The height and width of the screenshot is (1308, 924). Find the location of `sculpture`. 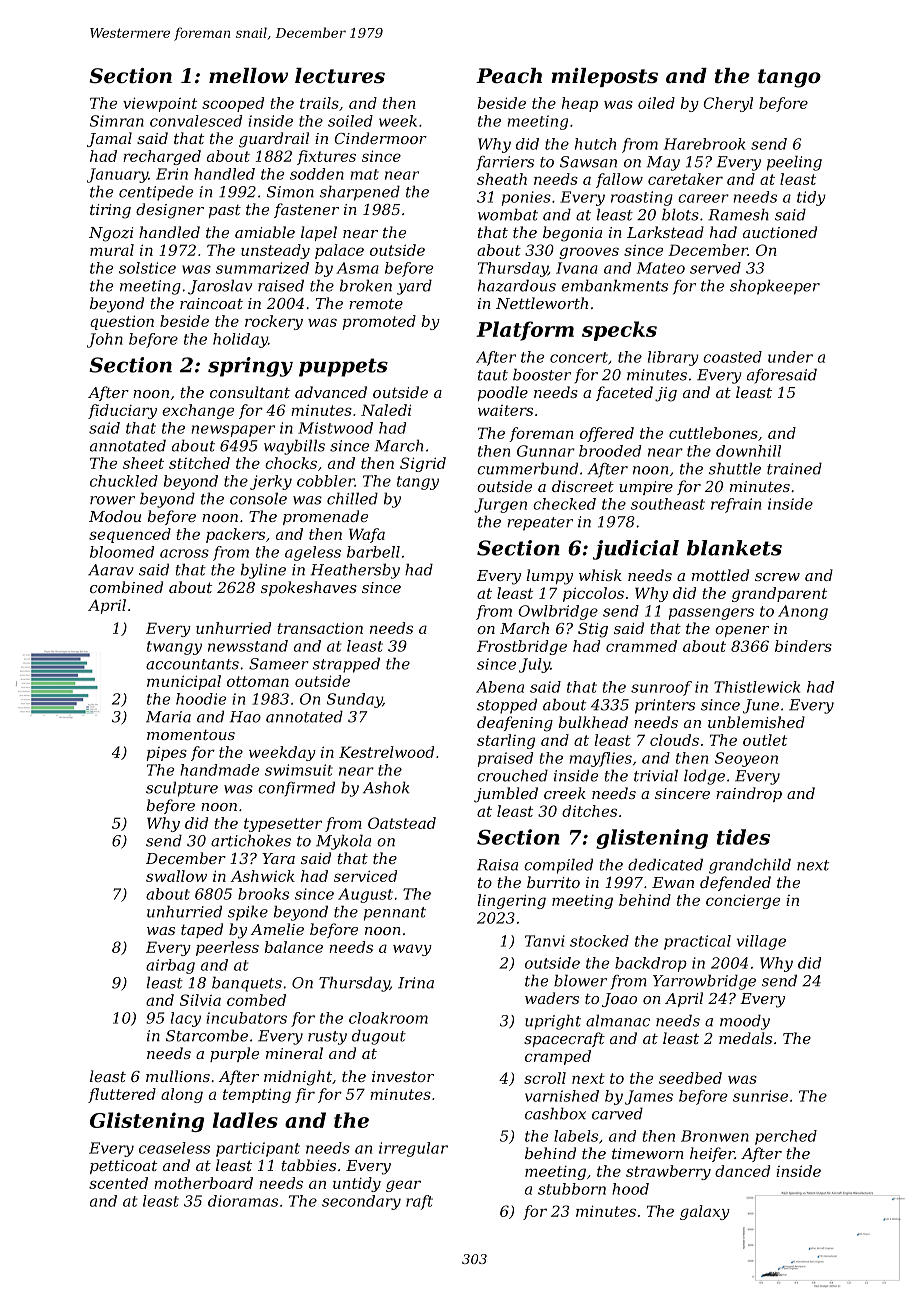

sculpture is located at coordinates (182, 789).
